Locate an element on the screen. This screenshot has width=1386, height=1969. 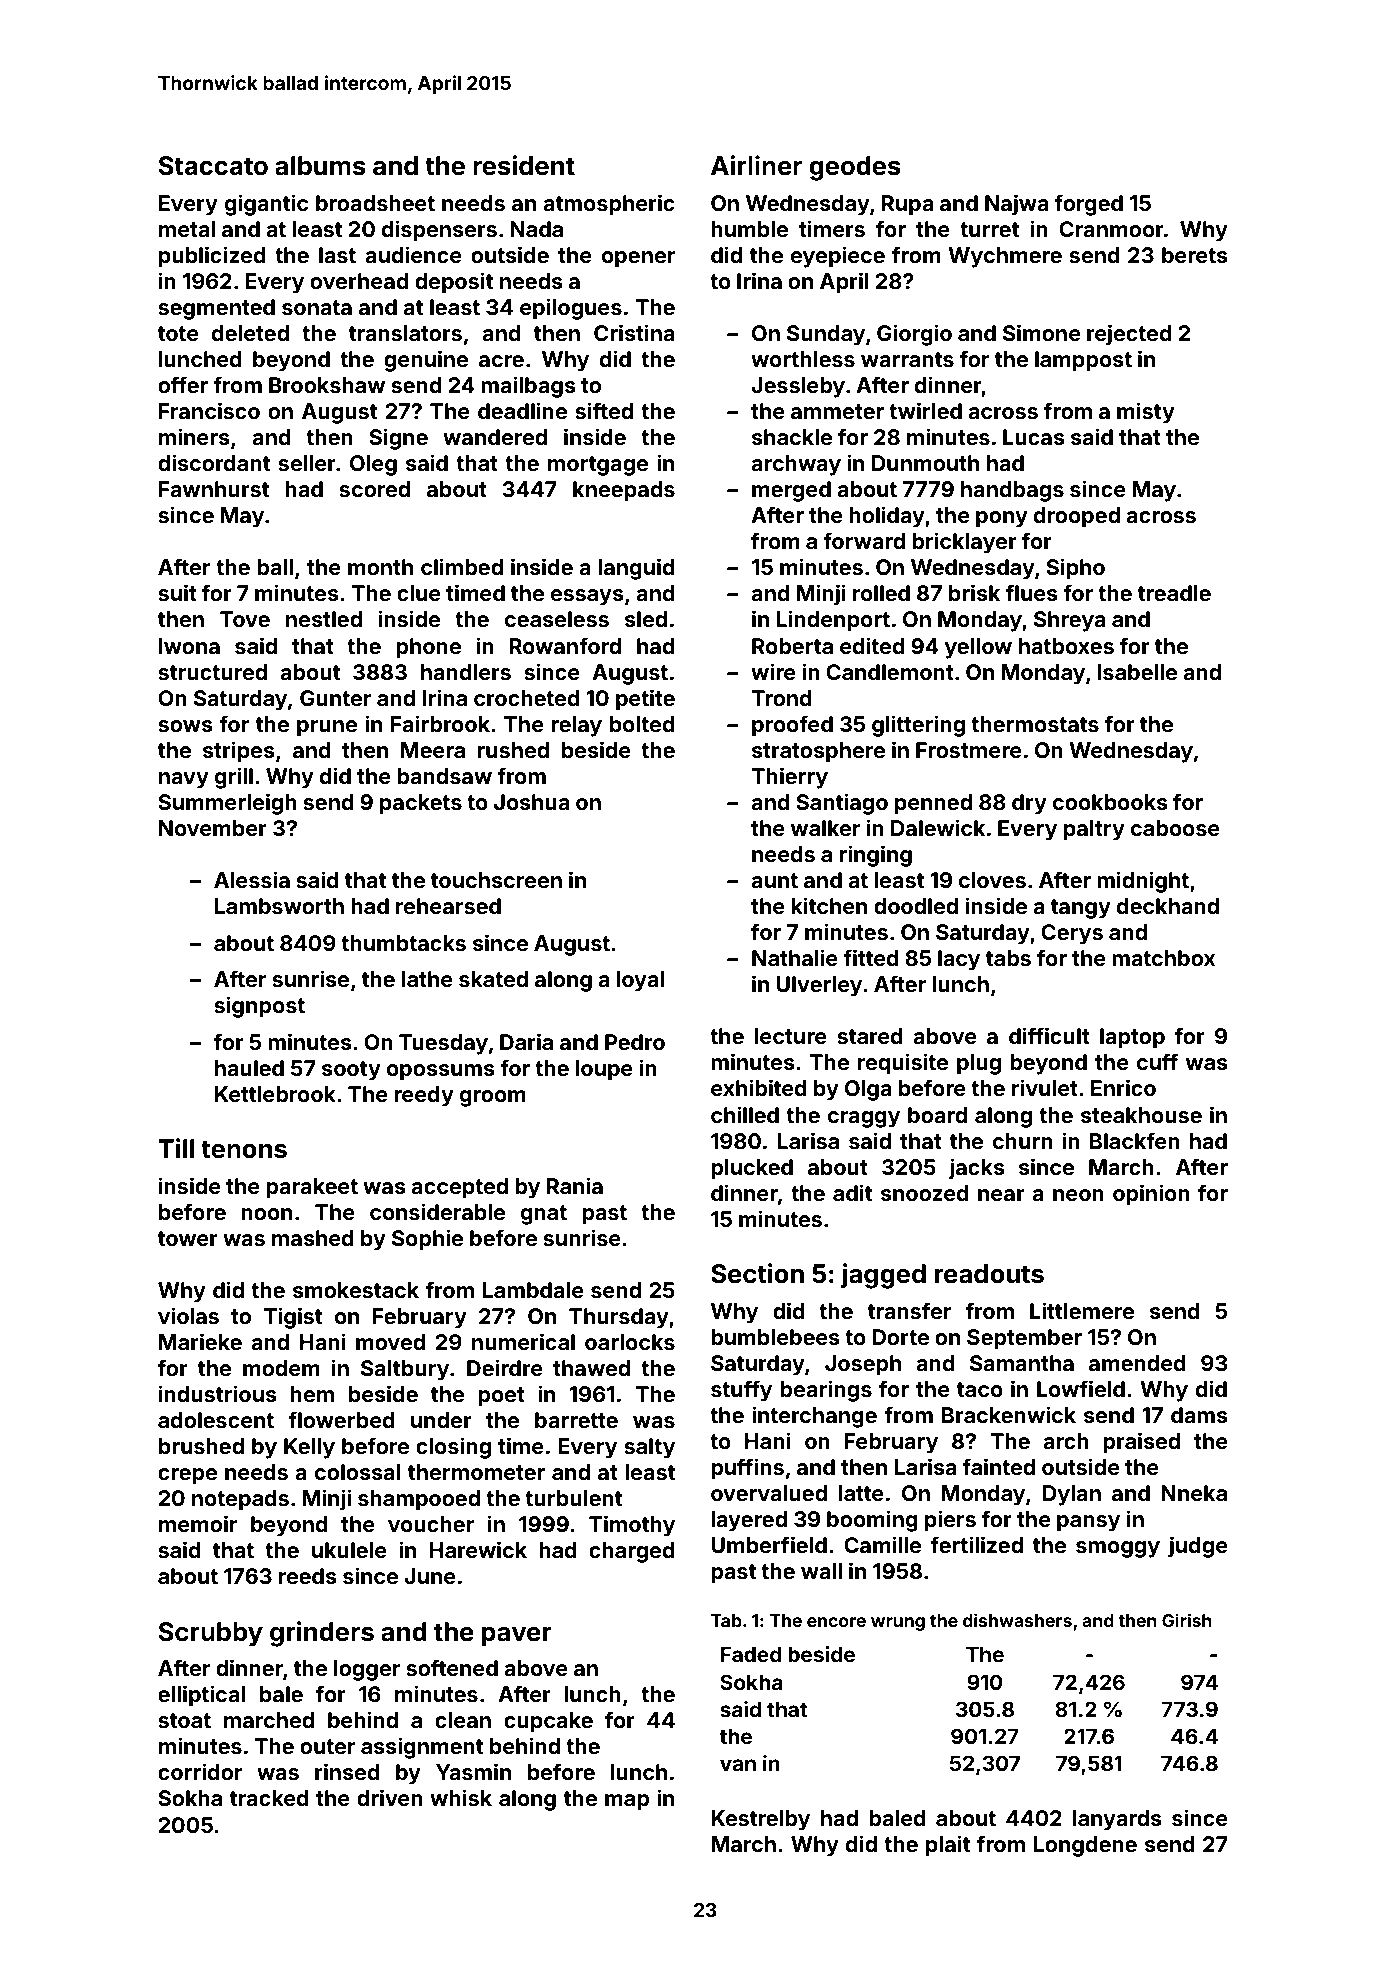
thermometer is located at coordinates (476, 1472).
